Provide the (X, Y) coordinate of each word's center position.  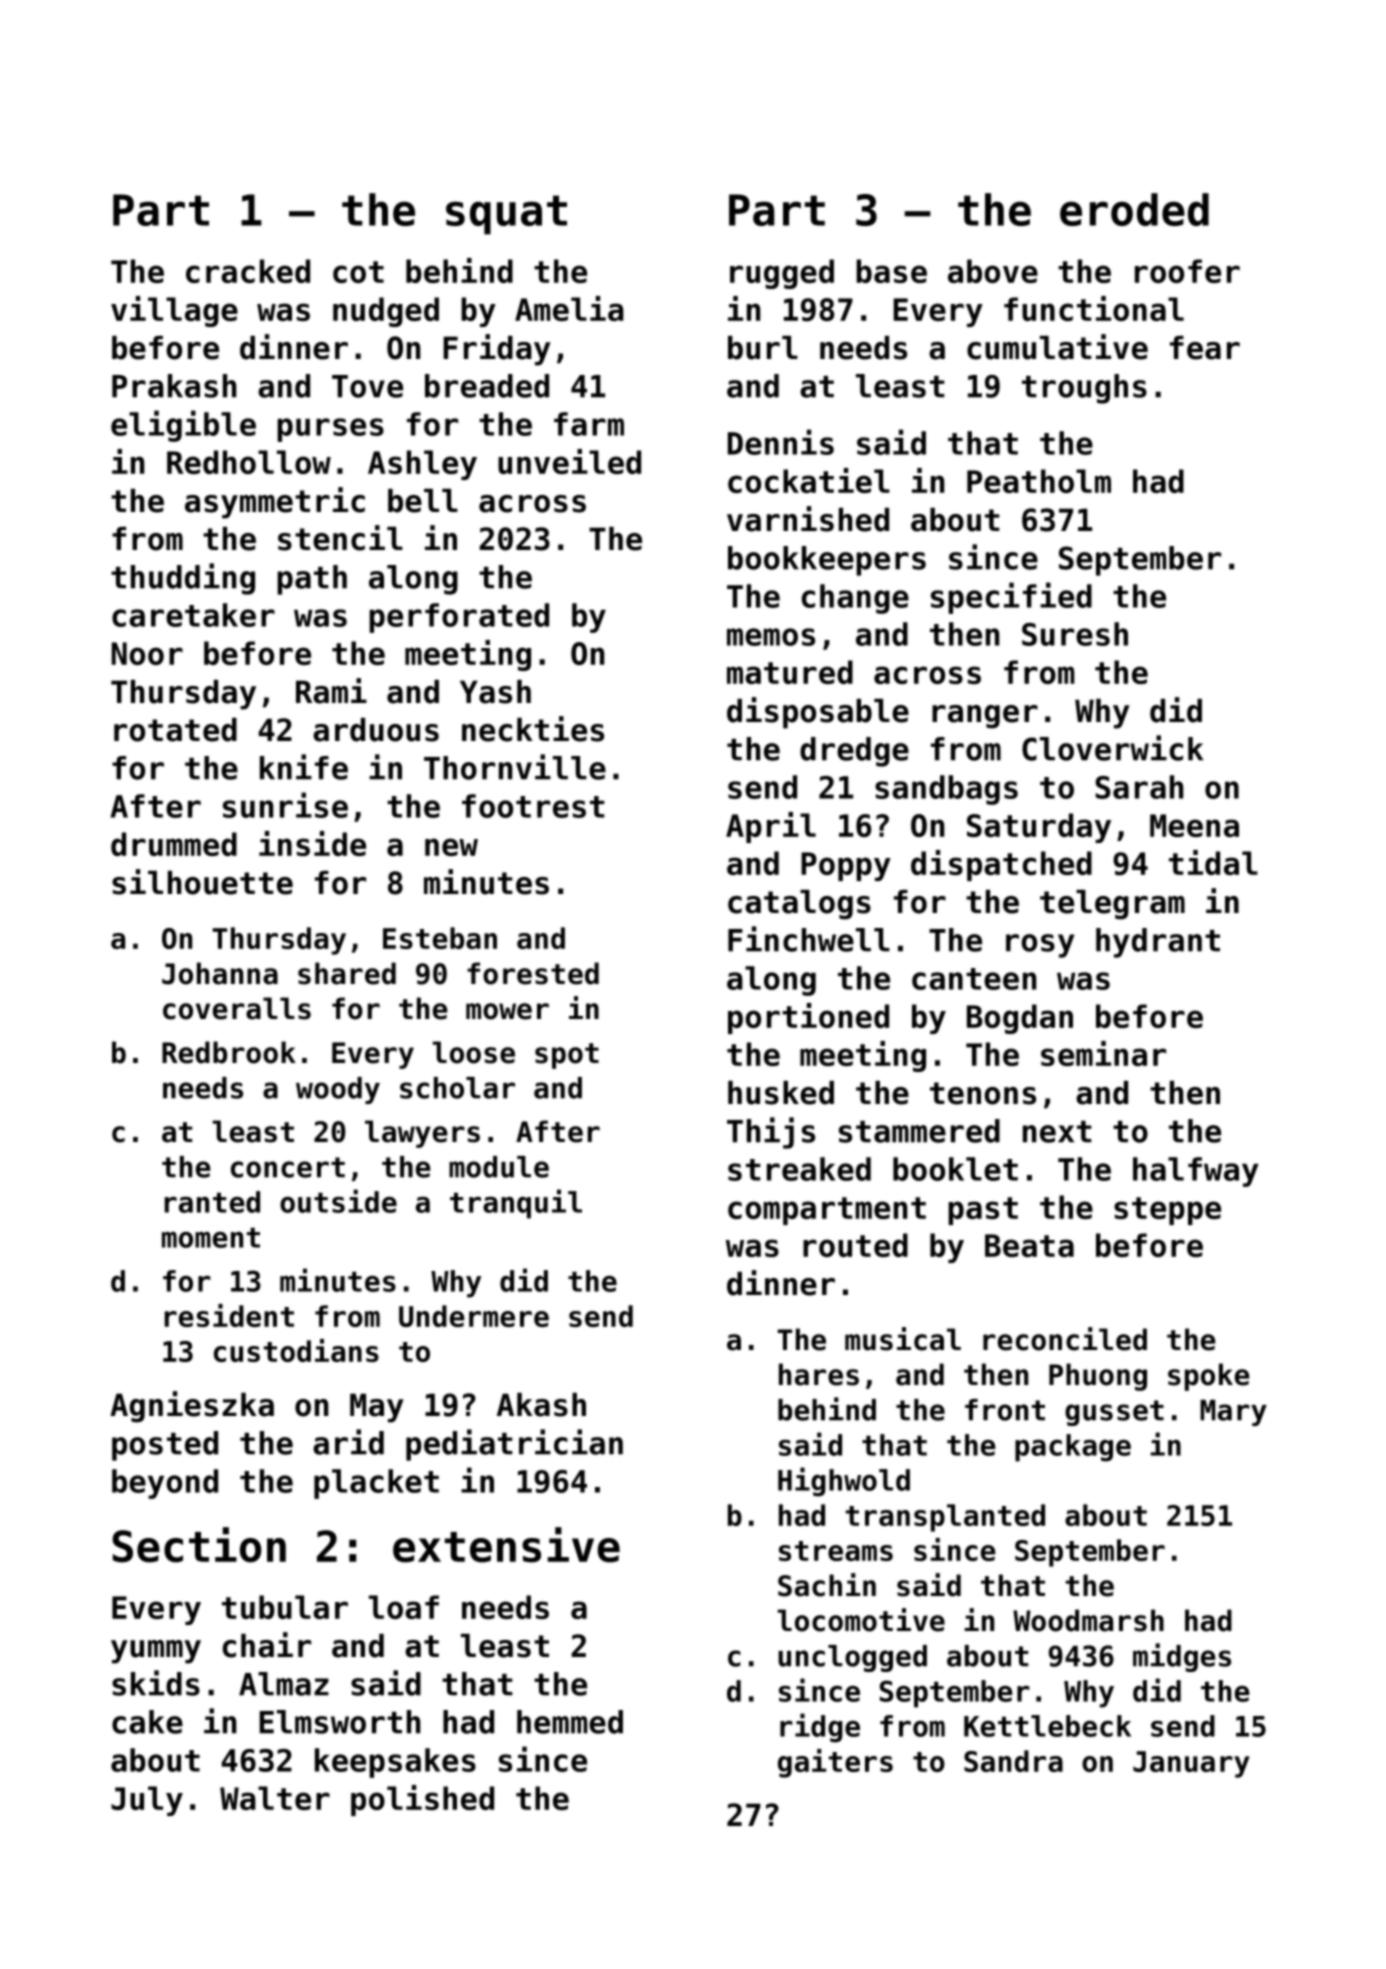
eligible (183, 426)
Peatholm (1039, 481)
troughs (1084, 389)
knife (304, 767)
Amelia (569, 308)
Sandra (1013, 1761)
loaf (404, 1607)
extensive (506, 1545)
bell (423, 501)
